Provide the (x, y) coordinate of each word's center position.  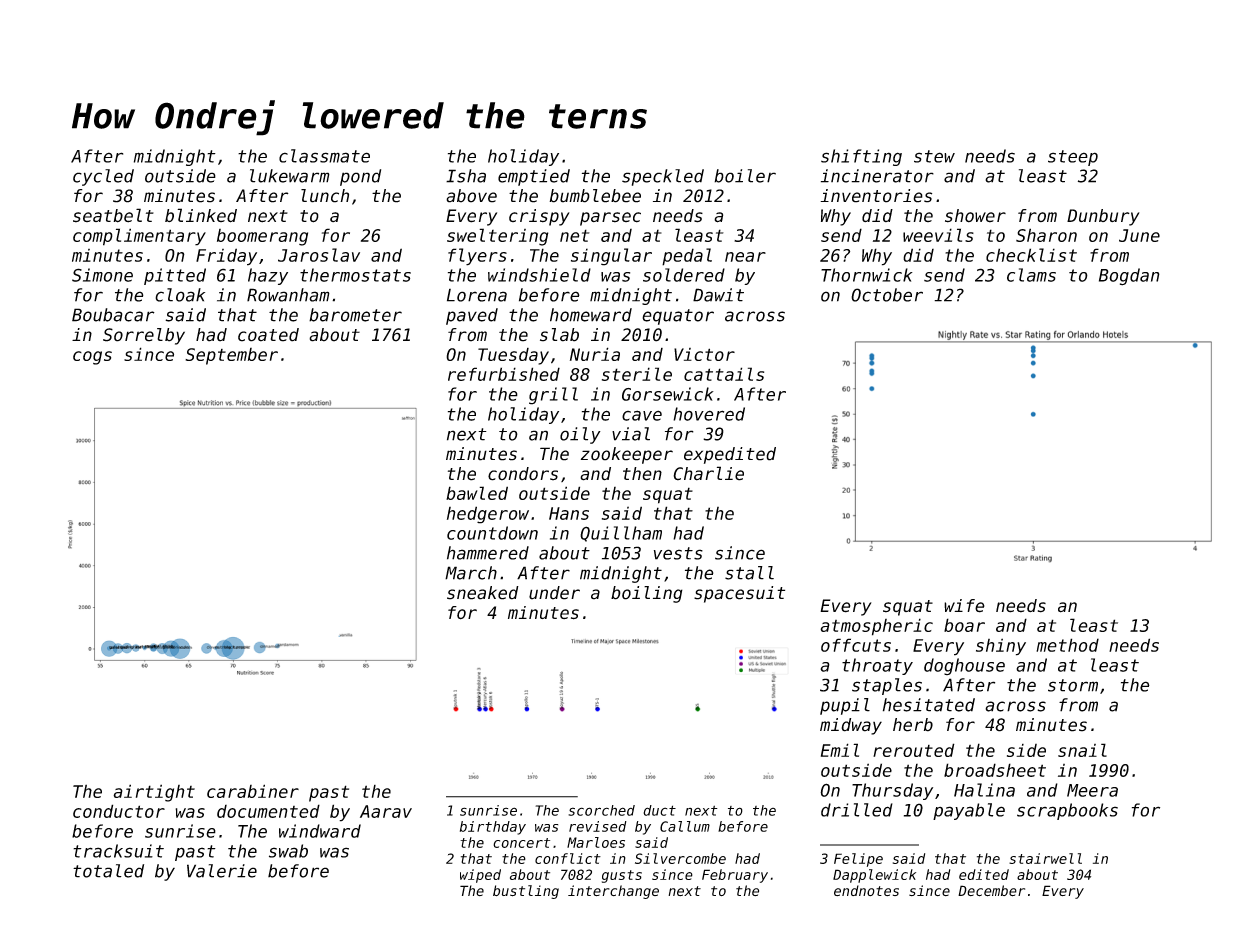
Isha (466, 176)
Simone (102, 275)
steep (1073, 158)
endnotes (866, 890)
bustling (526, 892)
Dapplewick (874, 876)
